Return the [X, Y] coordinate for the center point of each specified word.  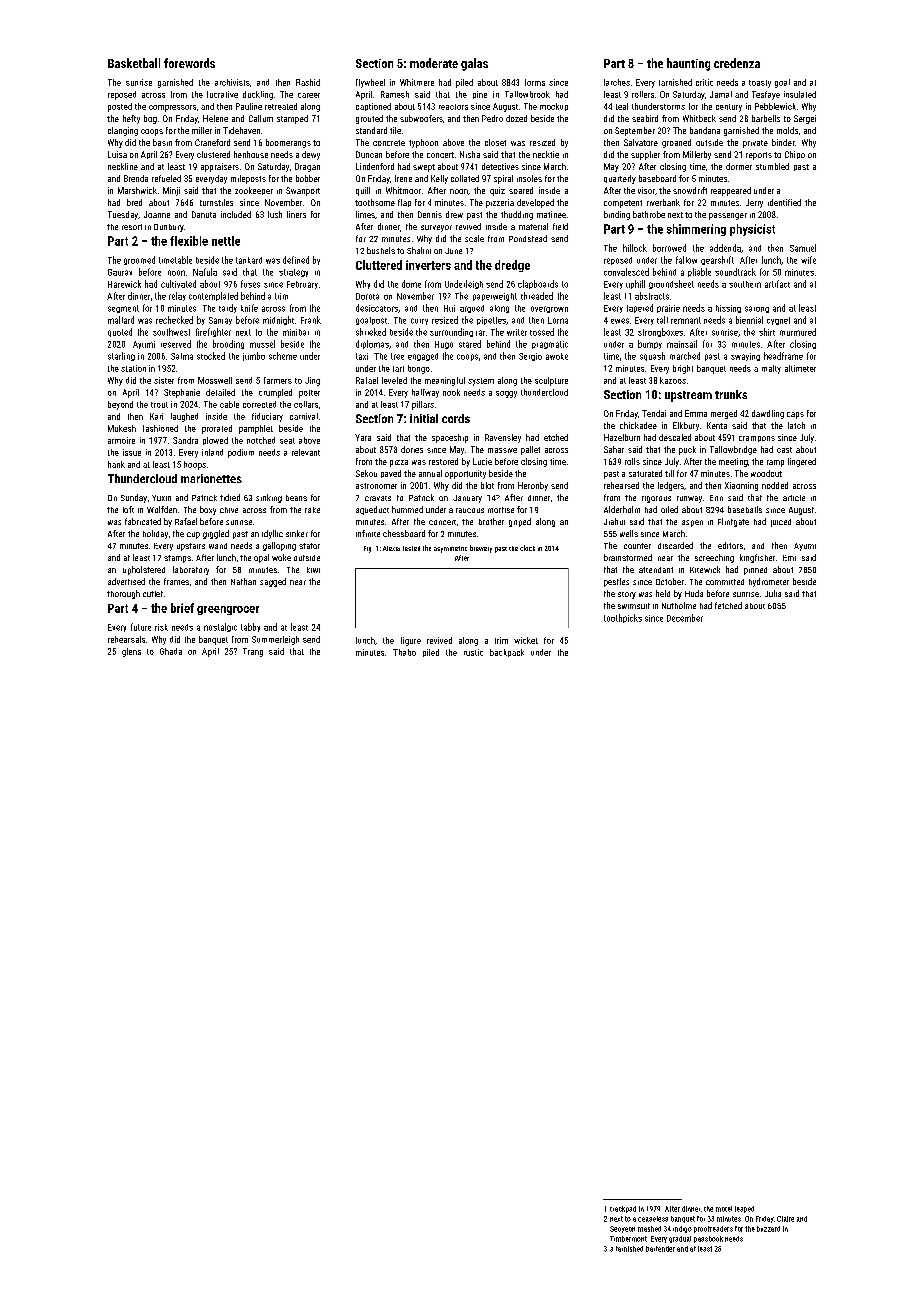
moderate [434, 63]
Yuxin [161, 498]
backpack [507, 653]
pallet [530, 450]
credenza [737, 63]
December [685, 618]
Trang [253, 652]
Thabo [404, 652]
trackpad [623, 1209]
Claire [785, 1219]
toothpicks [623, 618]
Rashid [308, 82]
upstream [688, 396]
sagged [273, 582]
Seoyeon [622, 1229]
